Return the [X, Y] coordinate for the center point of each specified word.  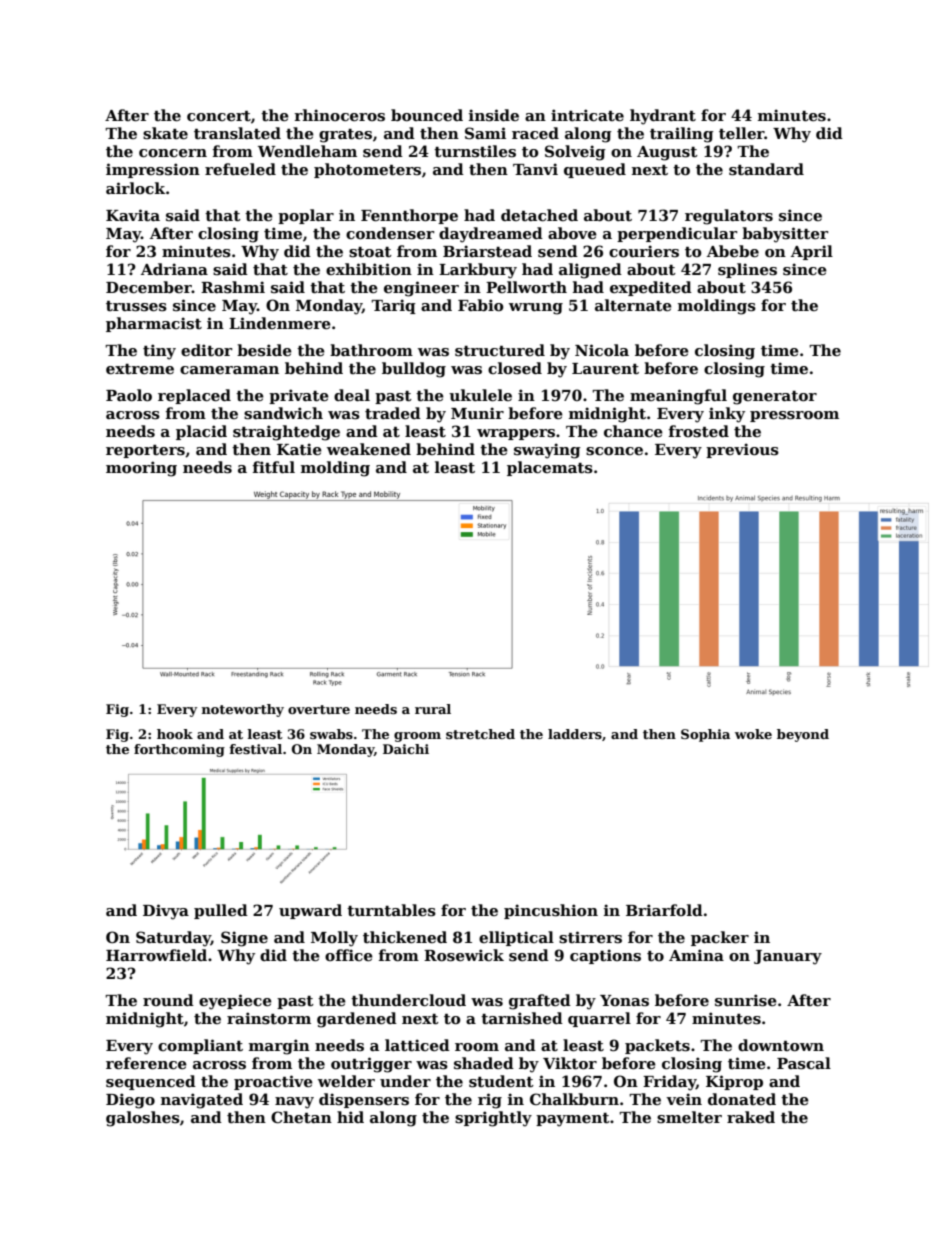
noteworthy [243, 710]
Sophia [705, 735]
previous [742, 450]
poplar [306, 216]
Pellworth [526, 287]
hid [350, 1117]
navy [294, 1103]
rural [433, 709]
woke [753, 734]
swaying [547, 451]
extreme [140, 369]
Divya [166, 912]
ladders [575, 734]
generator [775, 398]
